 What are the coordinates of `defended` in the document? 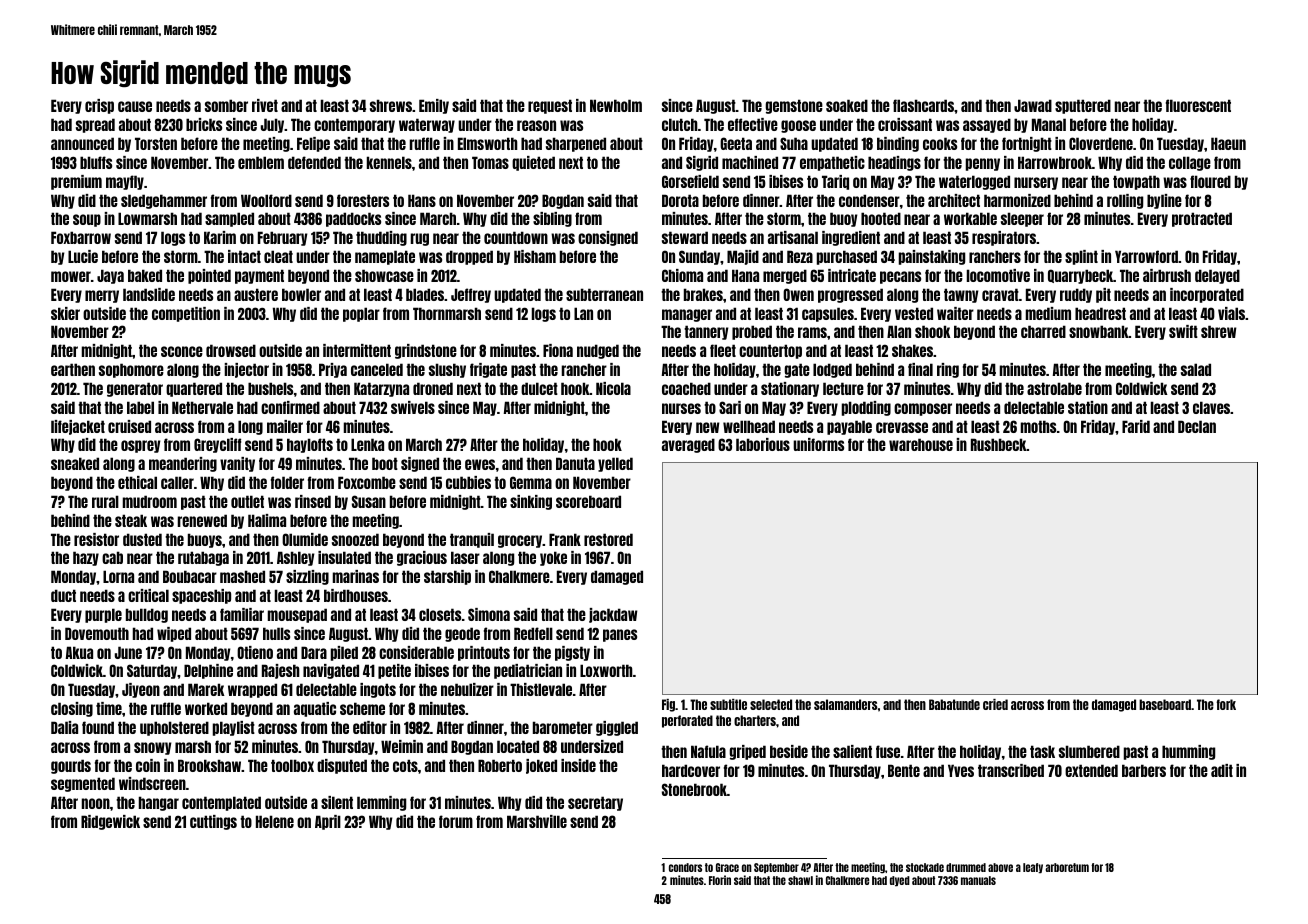 It's located at (314, 162).
